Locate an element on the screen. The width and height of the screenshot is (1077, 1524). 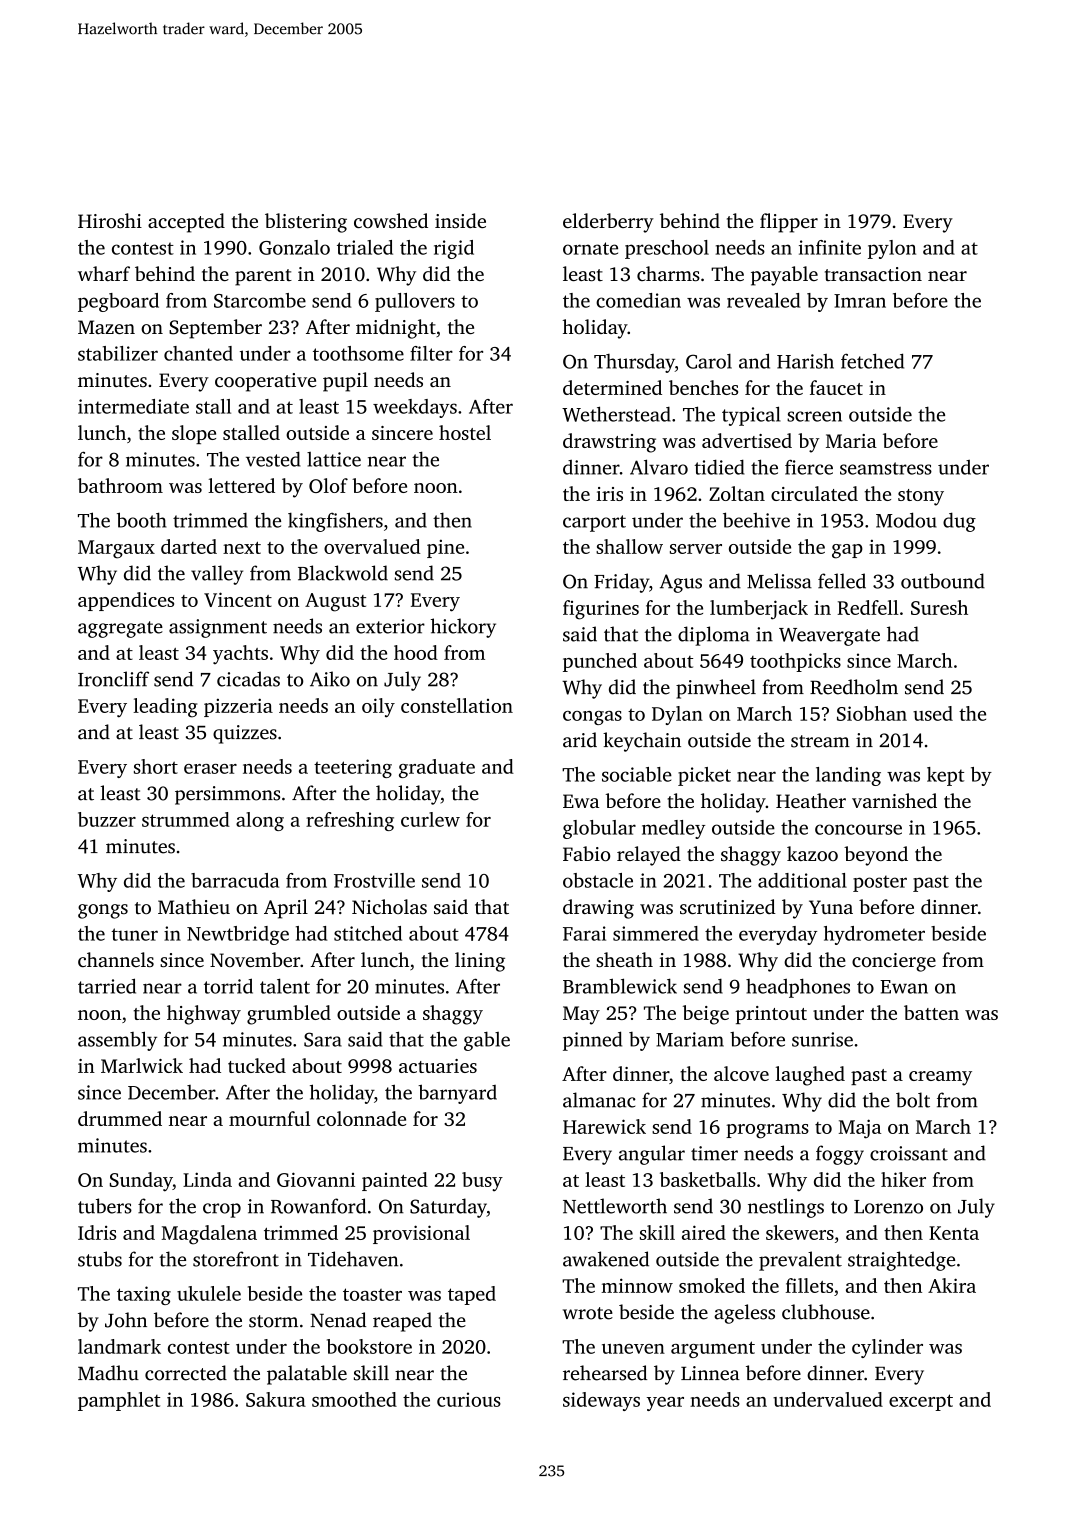
pinned is located at coordinates (592, 1041).
